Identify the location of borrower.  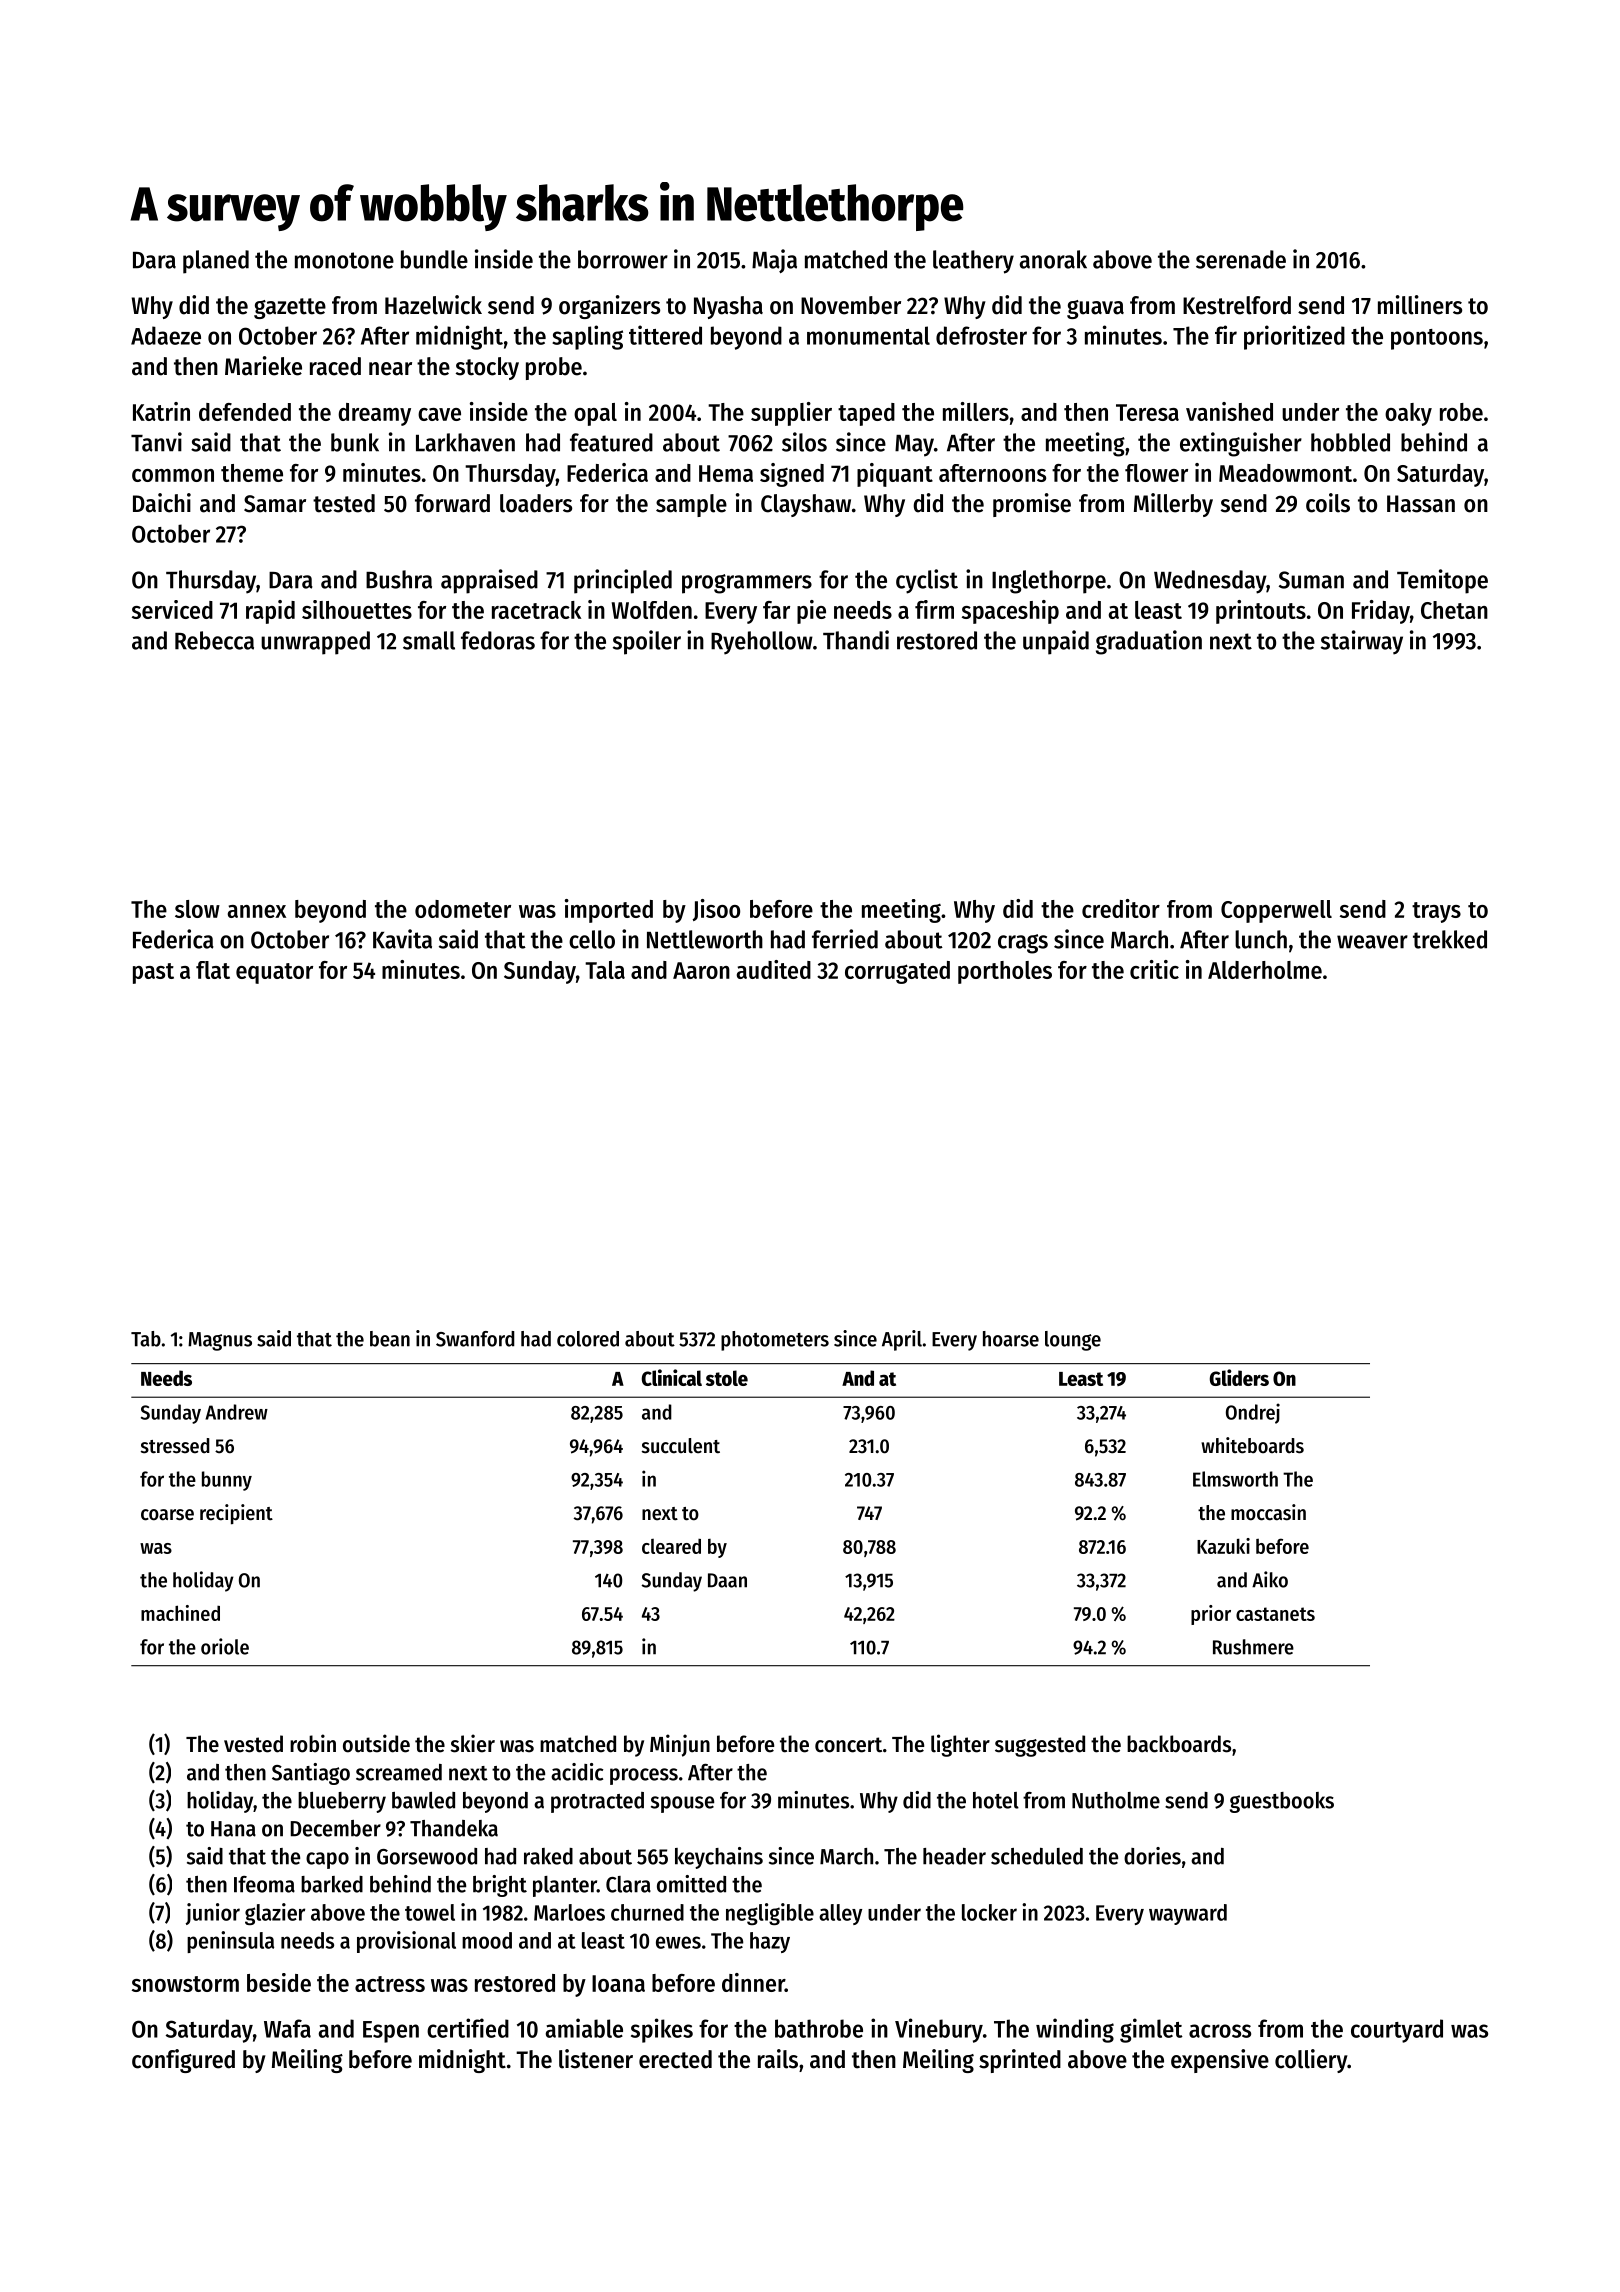
(623, 259).
